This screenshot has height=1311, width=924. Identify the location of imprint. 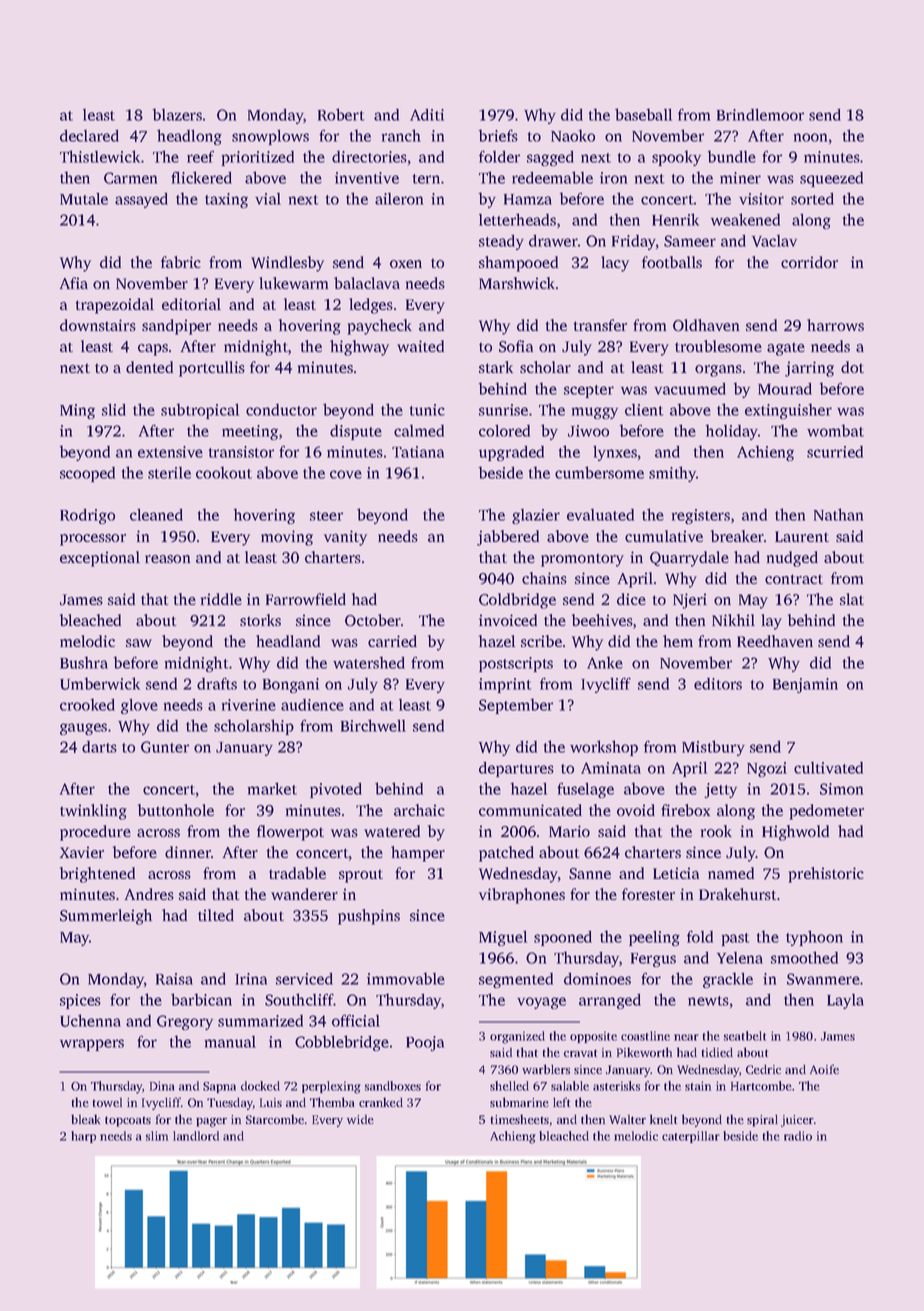
(505, 685).
